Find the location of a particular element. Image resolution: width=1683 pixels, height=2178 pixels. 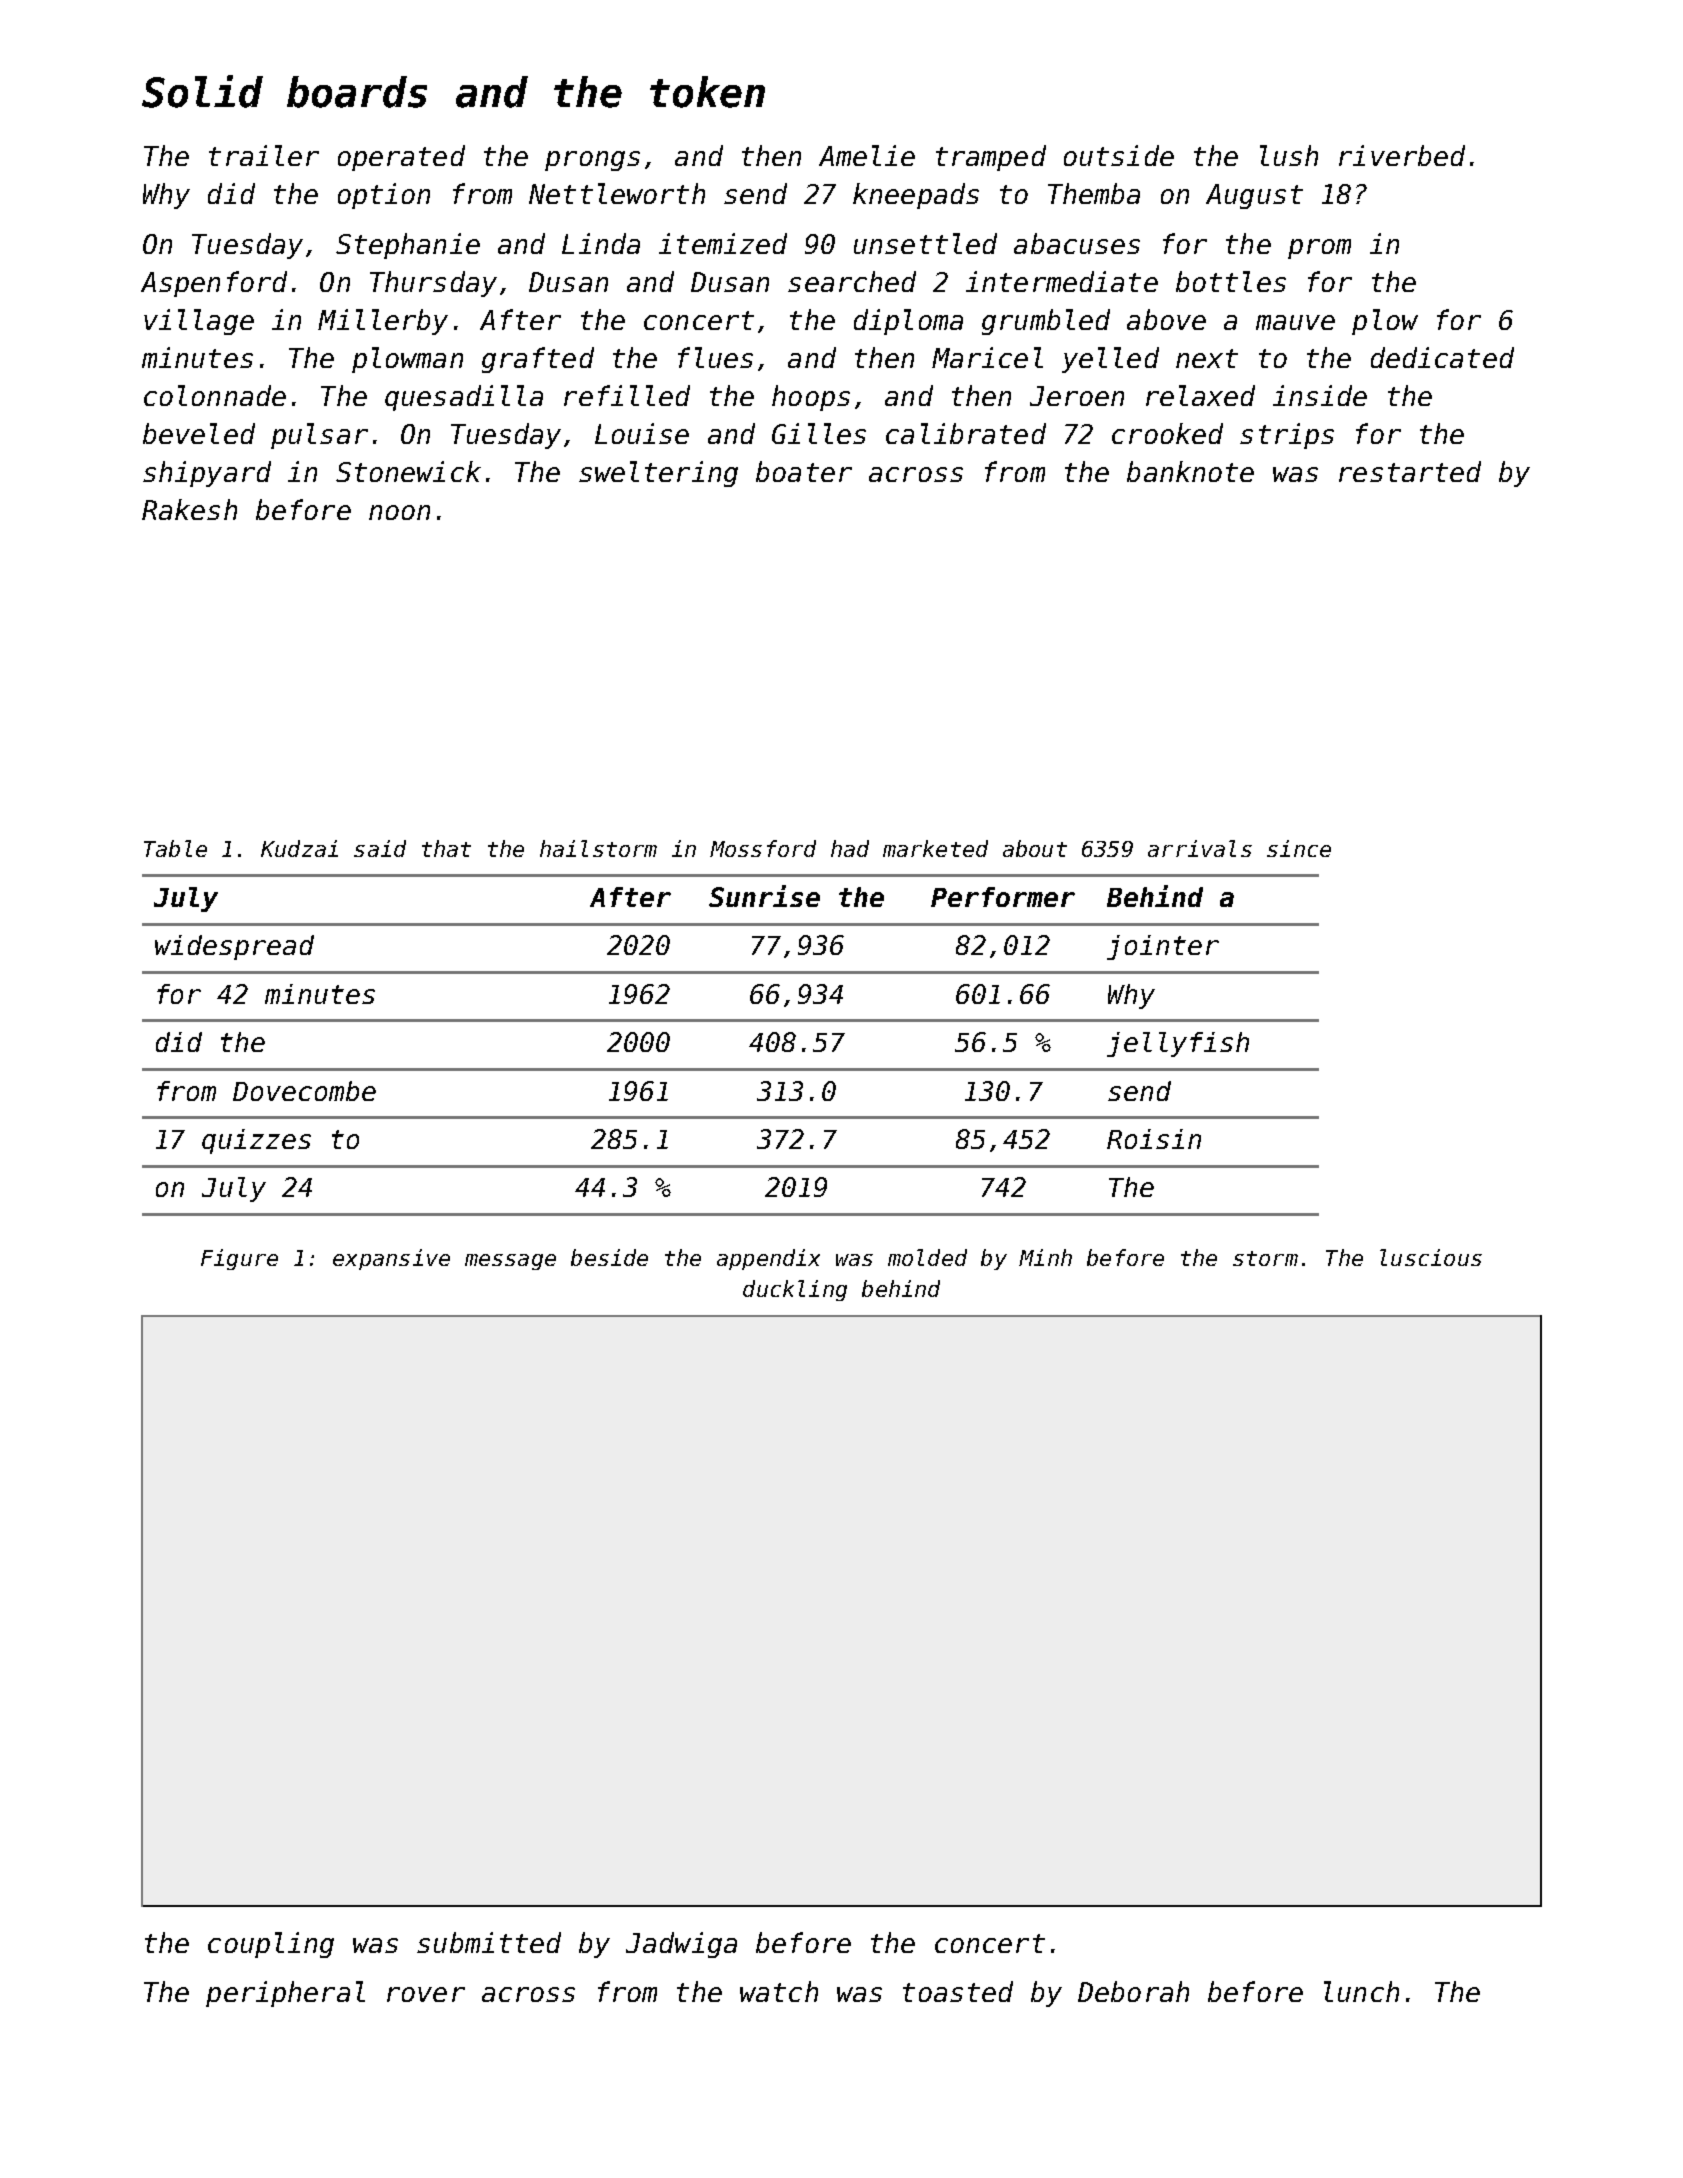

sweltering is located at coordinates (658, 474).
